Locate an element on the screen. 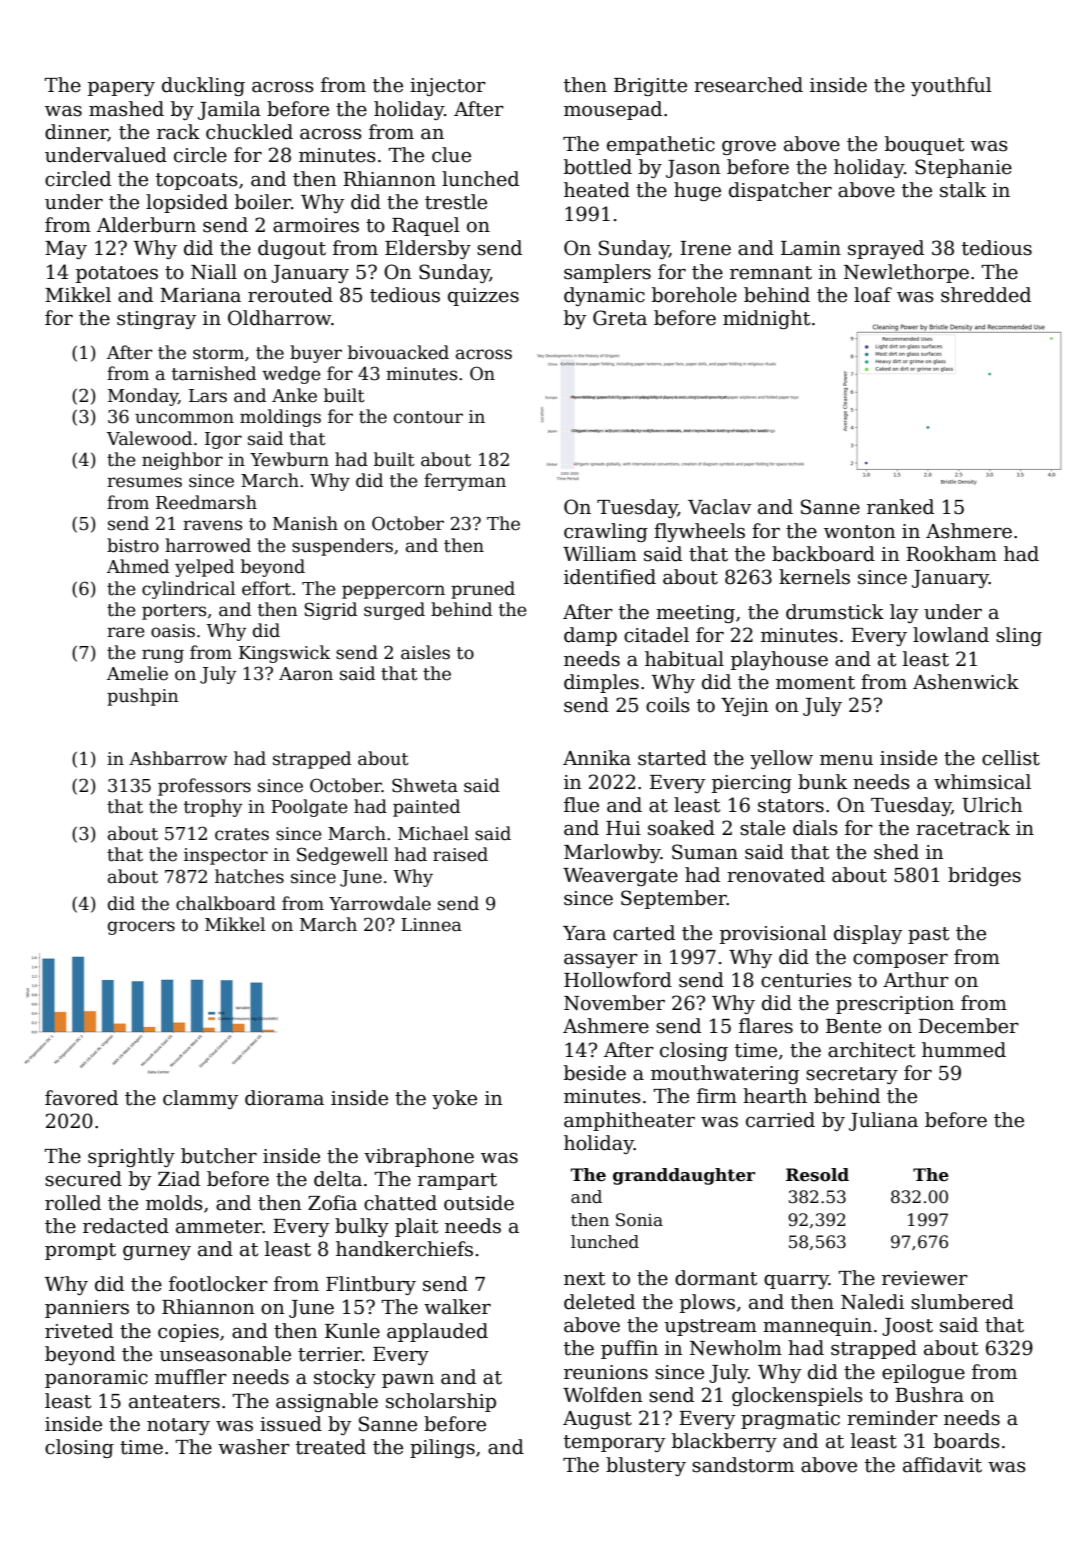 The height and width of the screenshot is (1544, 1091). chuckled is located at coordinates (249, 132).
